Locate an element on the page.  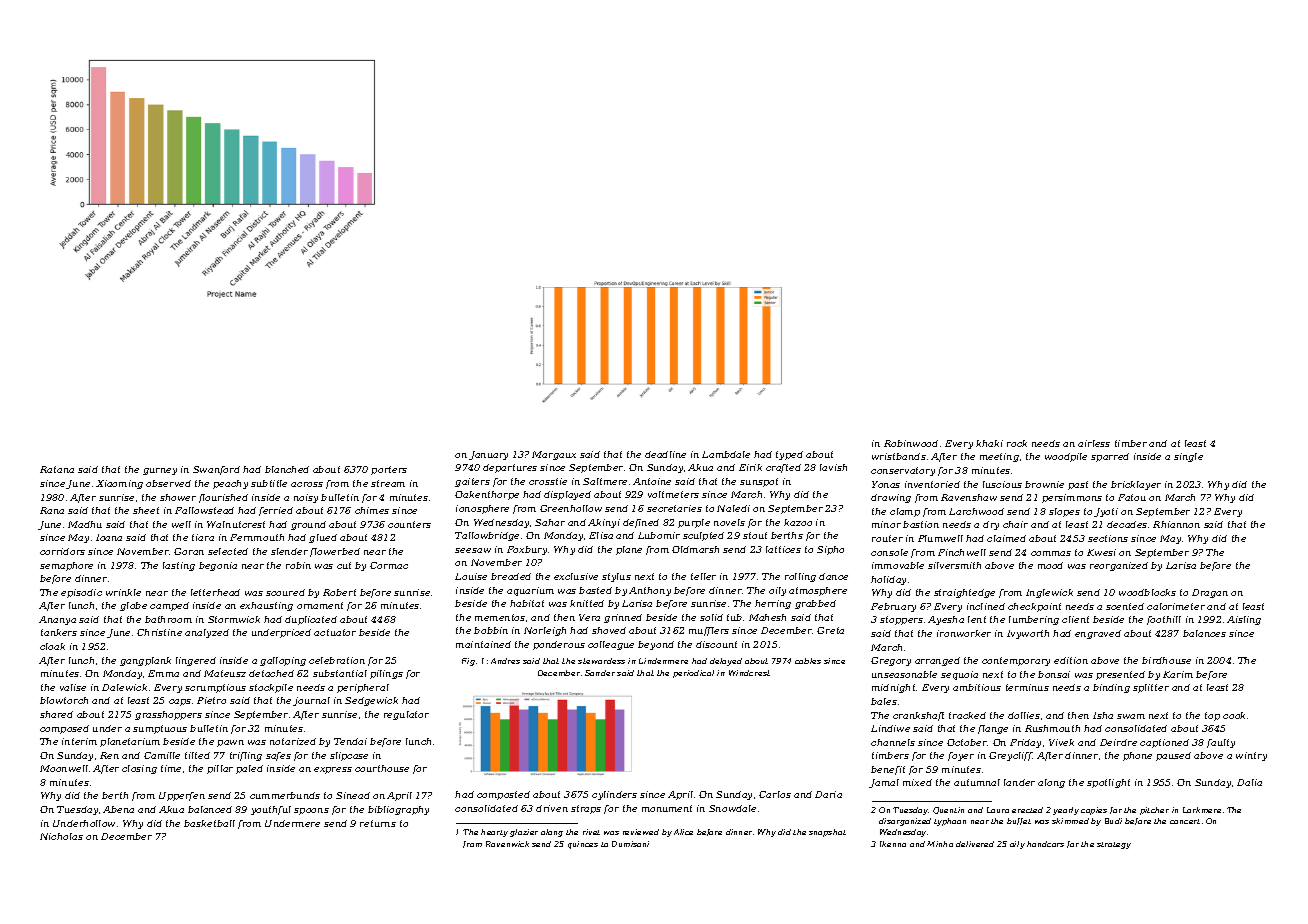
Aisling is located at coordinates (1244, 620).
